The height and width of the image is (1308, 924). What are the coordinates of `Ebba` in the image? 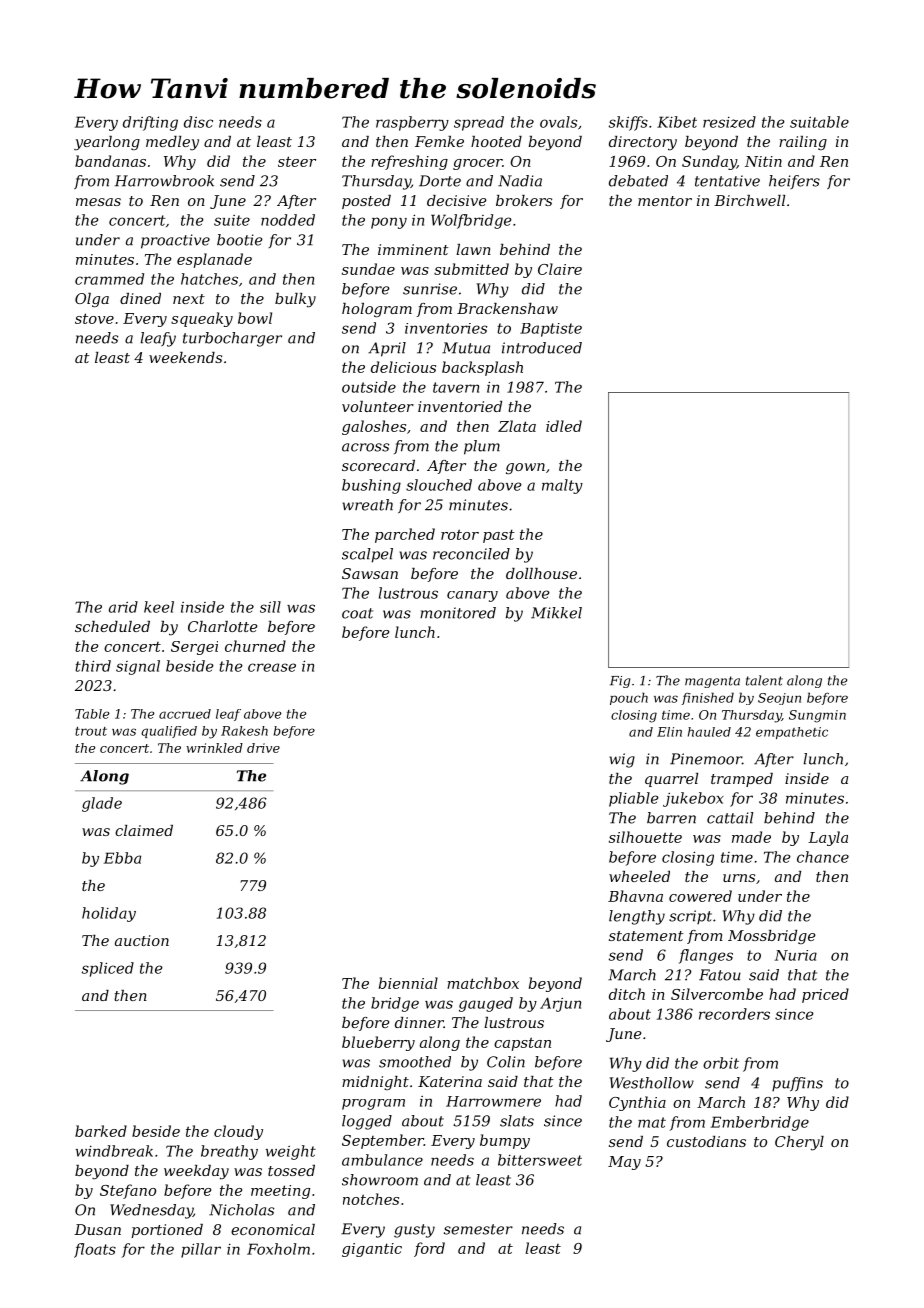 It's located at (122, 858).
